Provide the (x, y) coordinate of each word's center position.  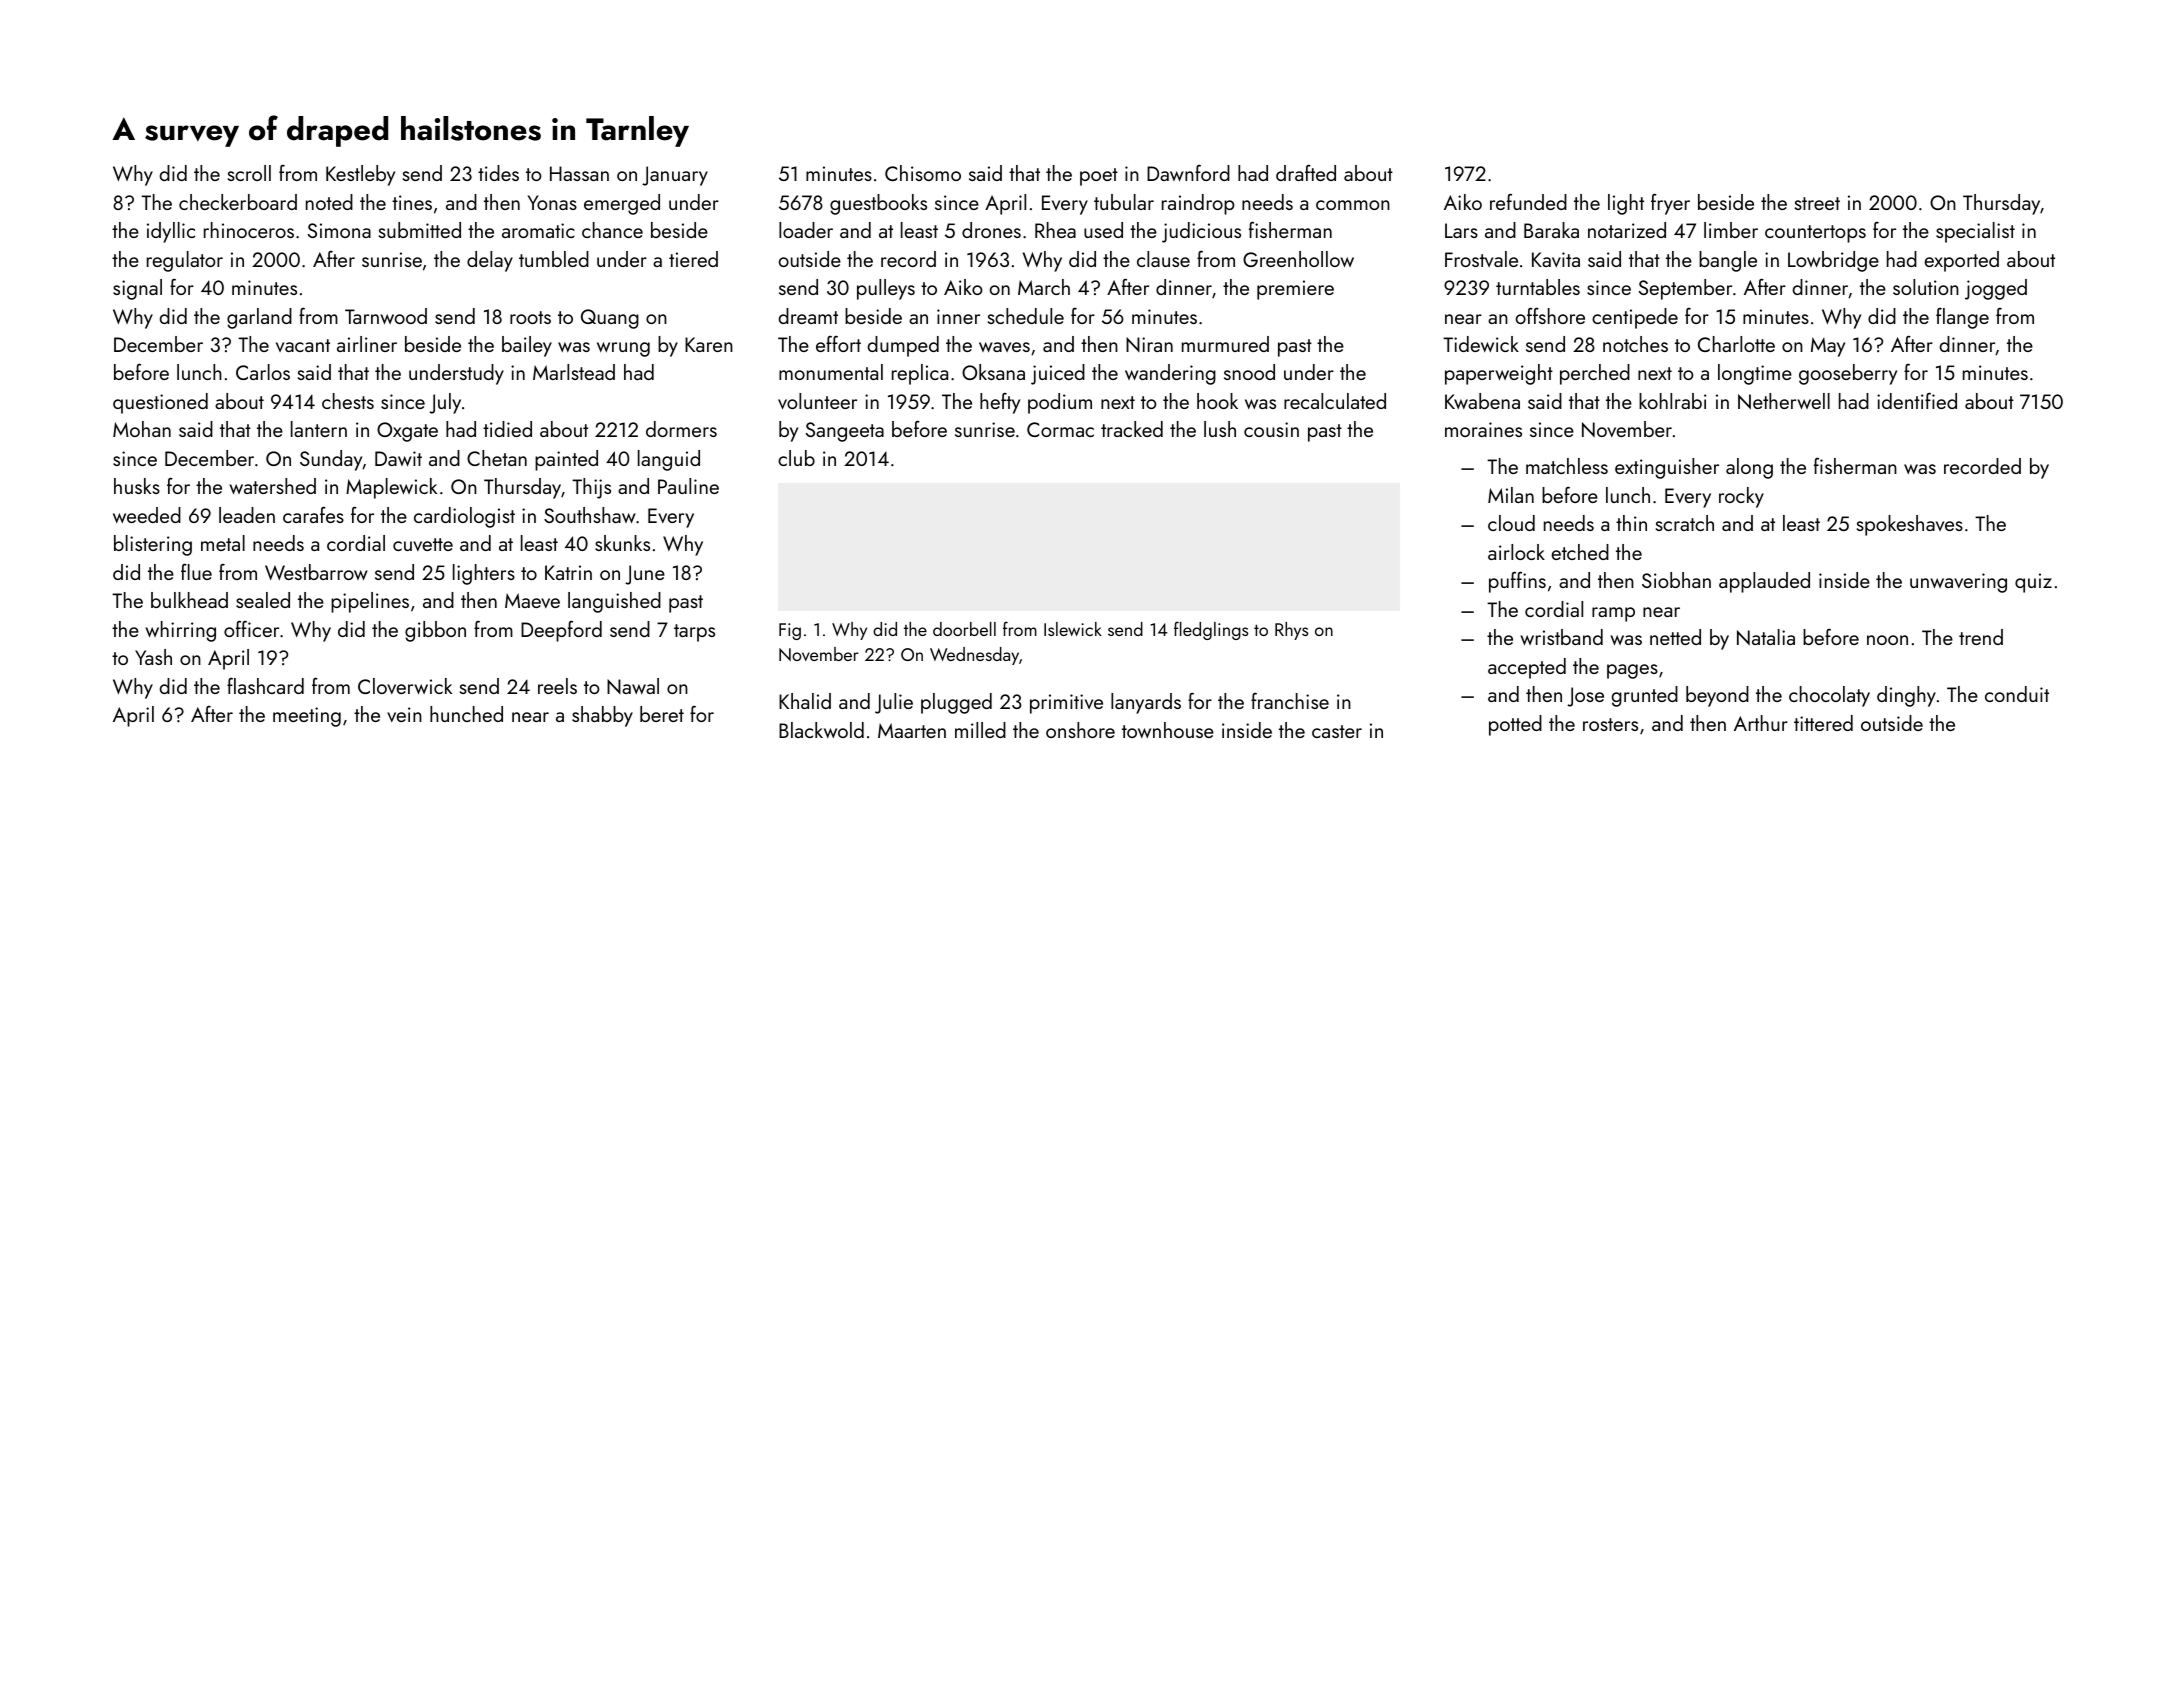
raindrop (1198, 204)
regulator (185, 261)
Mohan (142, 429)
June (645, 575)
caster (1337, 731)
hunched (466, 714)
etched (1580, 552)
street (1817, 203)
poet (1099, 177)
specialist (1975, 232)
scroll (249, 173)
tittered (1823, 723)
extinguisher (1667, 468)
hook (1217, 401)
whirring (180, 631)
